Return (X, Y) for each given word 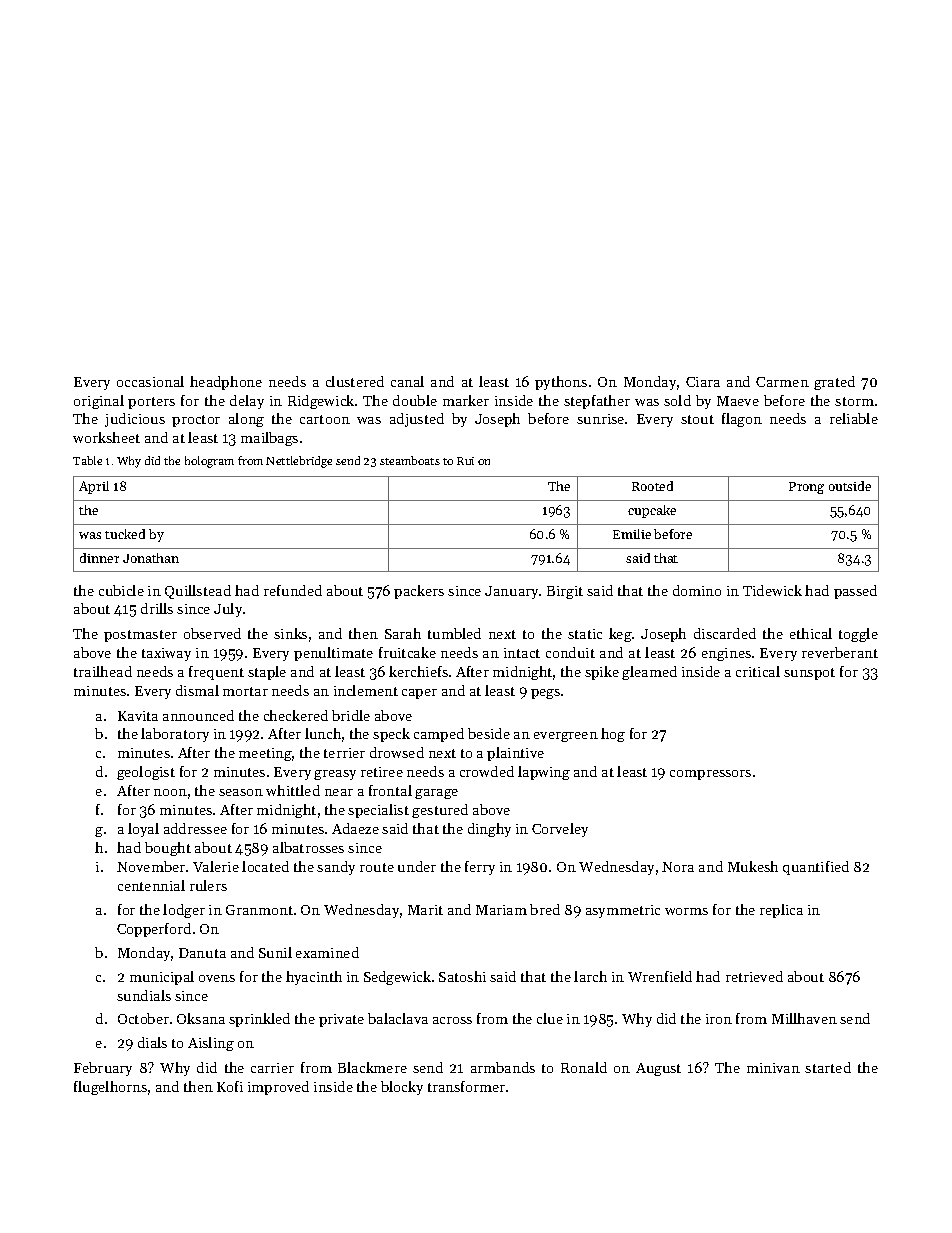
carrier (272, 1068)
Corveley (560, 830)
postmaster (140, 636)
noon (170, 792)
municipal (162, 978)
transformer (466, 1086)
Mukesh (753, 866)
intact (522, 653)
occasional (150, 381)
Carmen (782, 382)
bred (545, 909)
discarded (725, 633)
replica (781, 911)
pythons (561, 383)
